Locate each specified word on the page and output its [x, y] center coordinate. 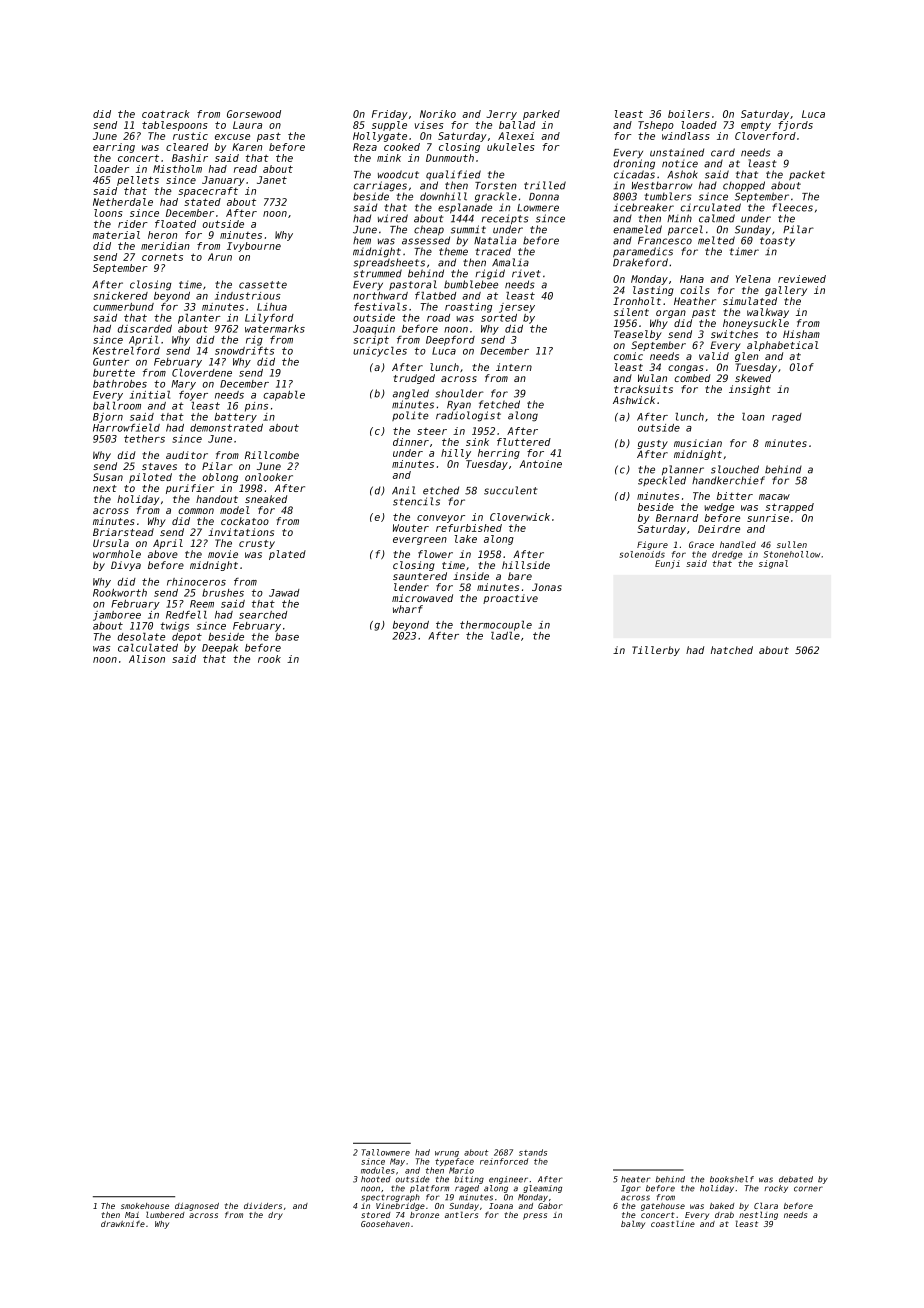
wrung [447, 1154]
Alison [147, 659]
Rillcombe [272, 455]
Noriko [438, 114]
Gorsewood [254, 114]
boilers [689, 114]
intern [514, 367]
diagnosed [197, 1207]
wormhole [117, 554]
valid [714, 356]
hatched [732, 650]
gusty [653, 444]
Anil [403, 490]
